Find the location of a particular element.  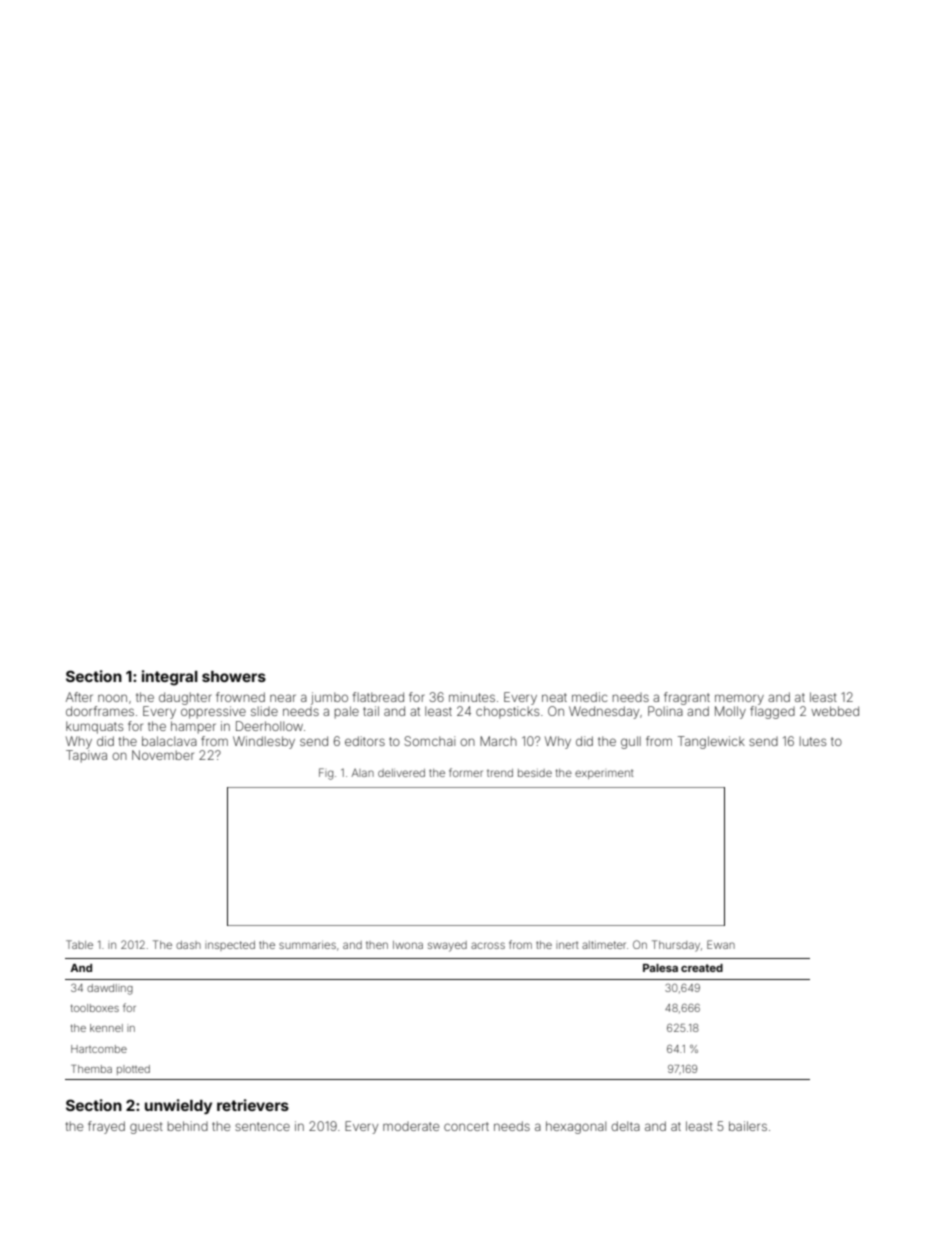

unwieldy is located at coordinates (178, 1106).
